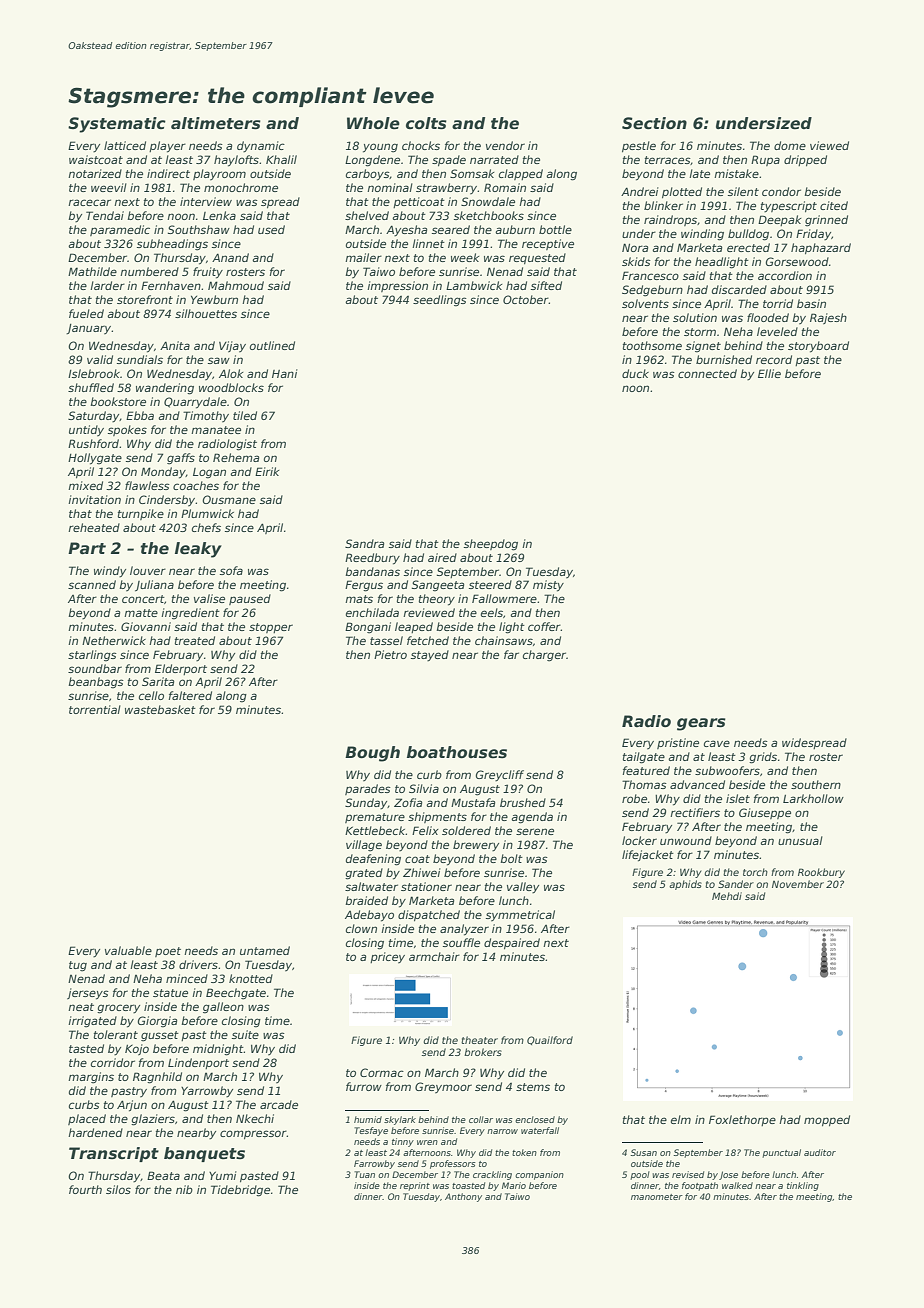  Describe the element at coordinates (85, 1189) in the document. I see `fourth` at that location.
